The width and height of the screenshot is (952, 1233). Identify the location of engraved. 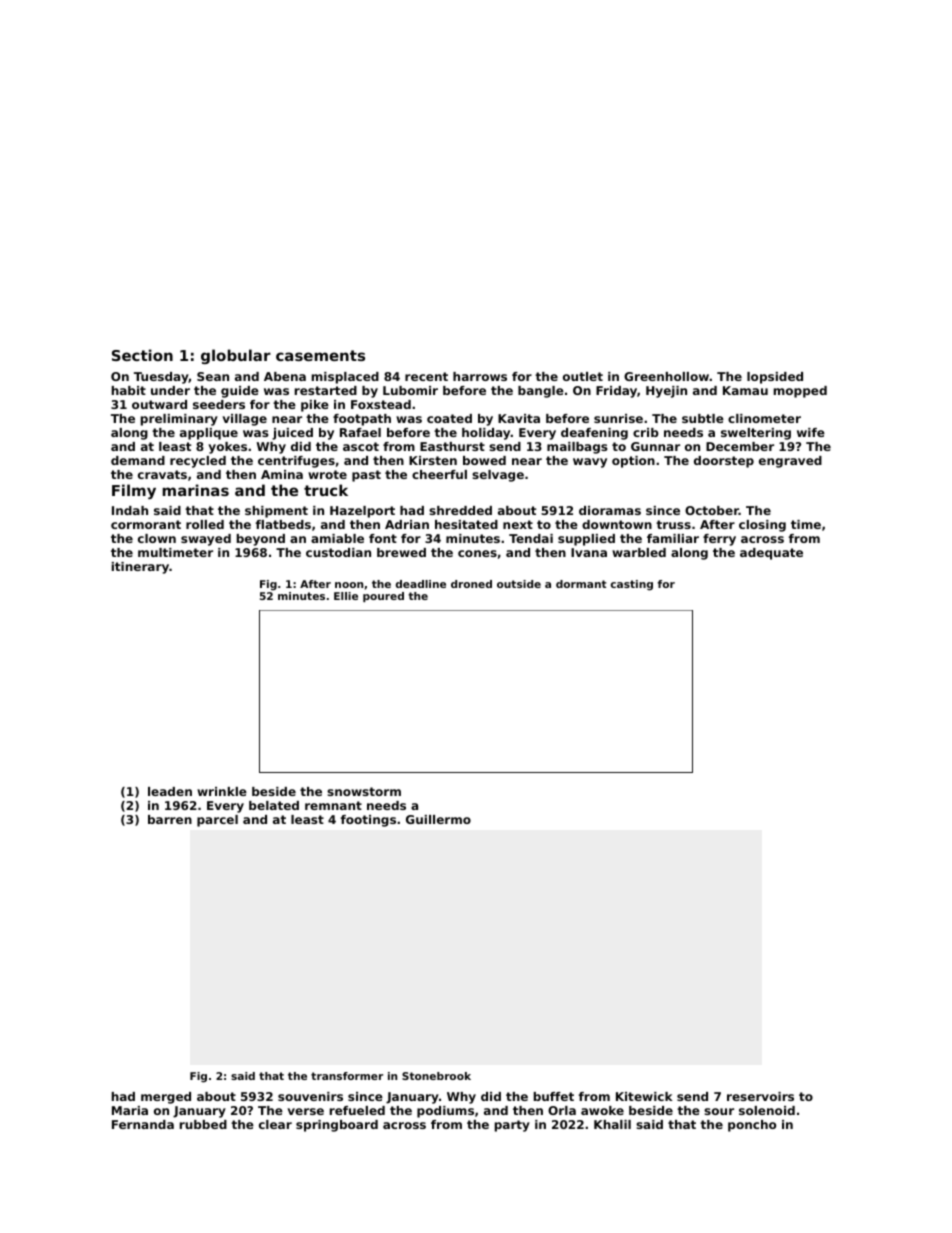
(790, 462).
